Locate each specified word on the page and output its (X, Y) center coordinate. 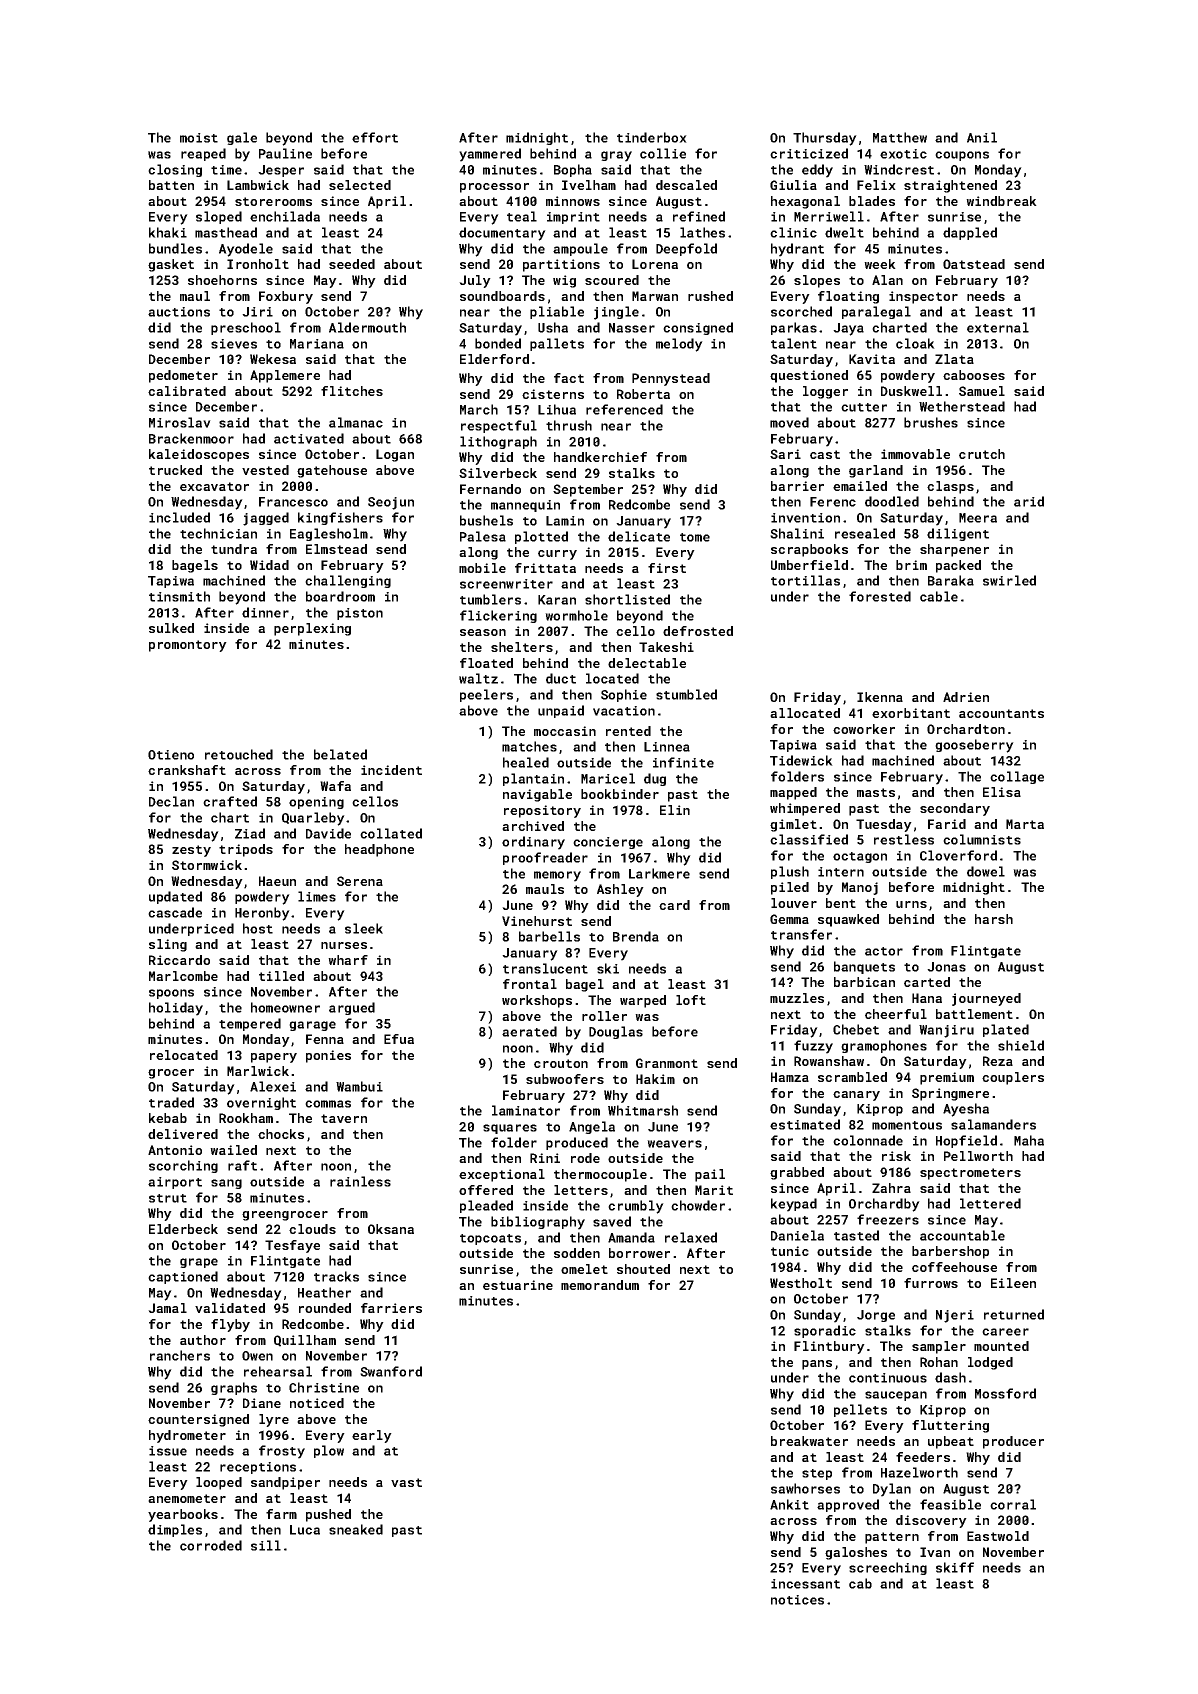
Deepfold (686, 249)
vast (406, 1482)
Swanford (391, 1371)
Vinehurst (537, 921)
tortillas (805, 580)
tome (695, 537)
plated (1006, 1030)
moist (199, 138)
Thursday (825, 139)
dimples (175, 1530)
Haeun (277, 881)
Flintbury (829, 1347)
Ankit (789, 1504)
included (179, 517)
